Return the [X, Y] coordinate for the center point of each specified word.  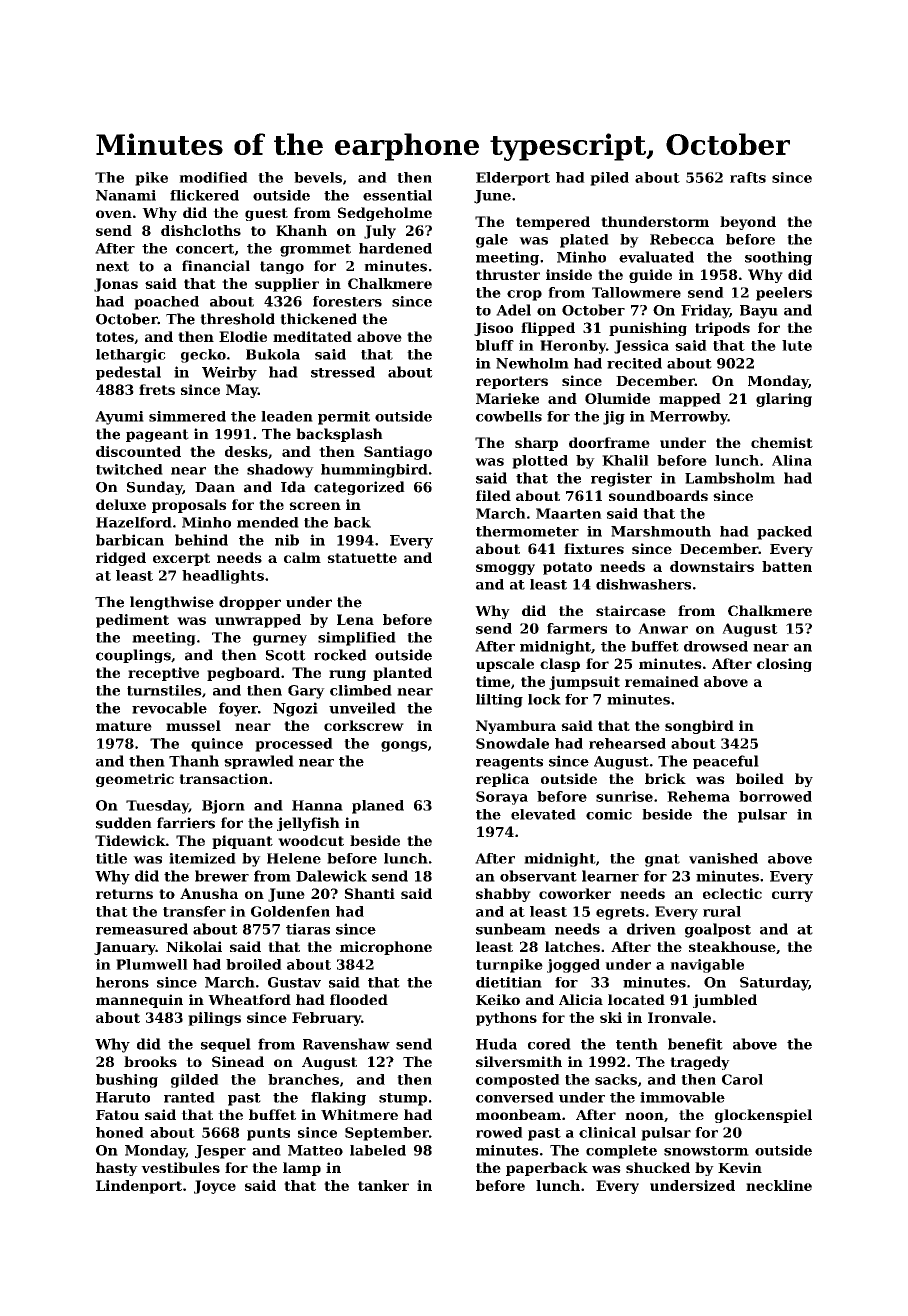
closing [784, 665]
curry [792, 896]
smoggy [505, 569]
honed [120, 1132]
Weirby [229, 373]
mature [124, 726]
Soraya [502, 798]
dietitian [509, 982]
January [125, 948]
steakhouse [732, 946]
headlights [223, 577]
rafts [748, 177]
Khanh [301, 230]
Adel [513, 310]
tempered [553, 223]
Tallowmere [636, 292]
